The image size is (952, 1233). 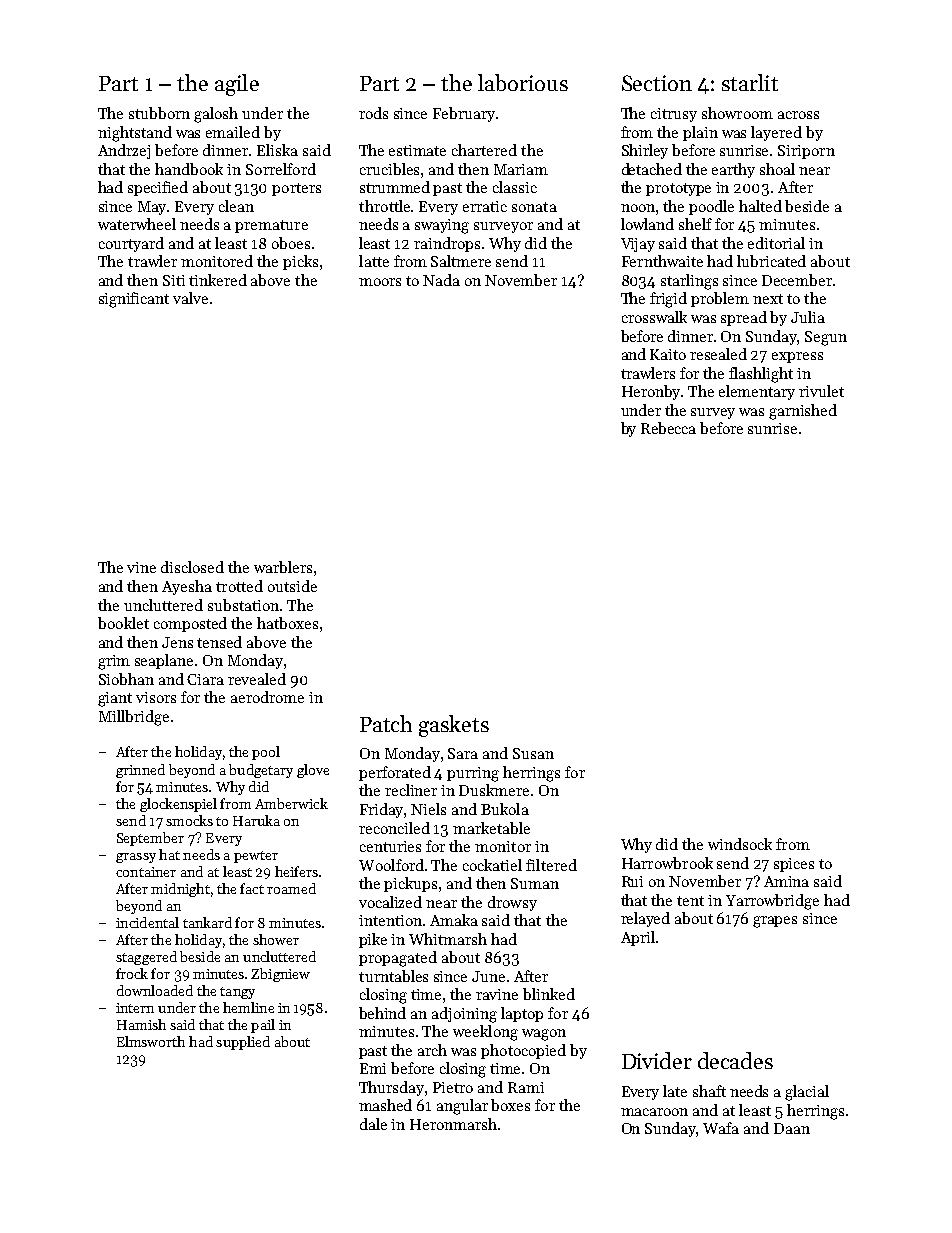 I want to click on Heronmarsh, so click(x=453, y=1124).
